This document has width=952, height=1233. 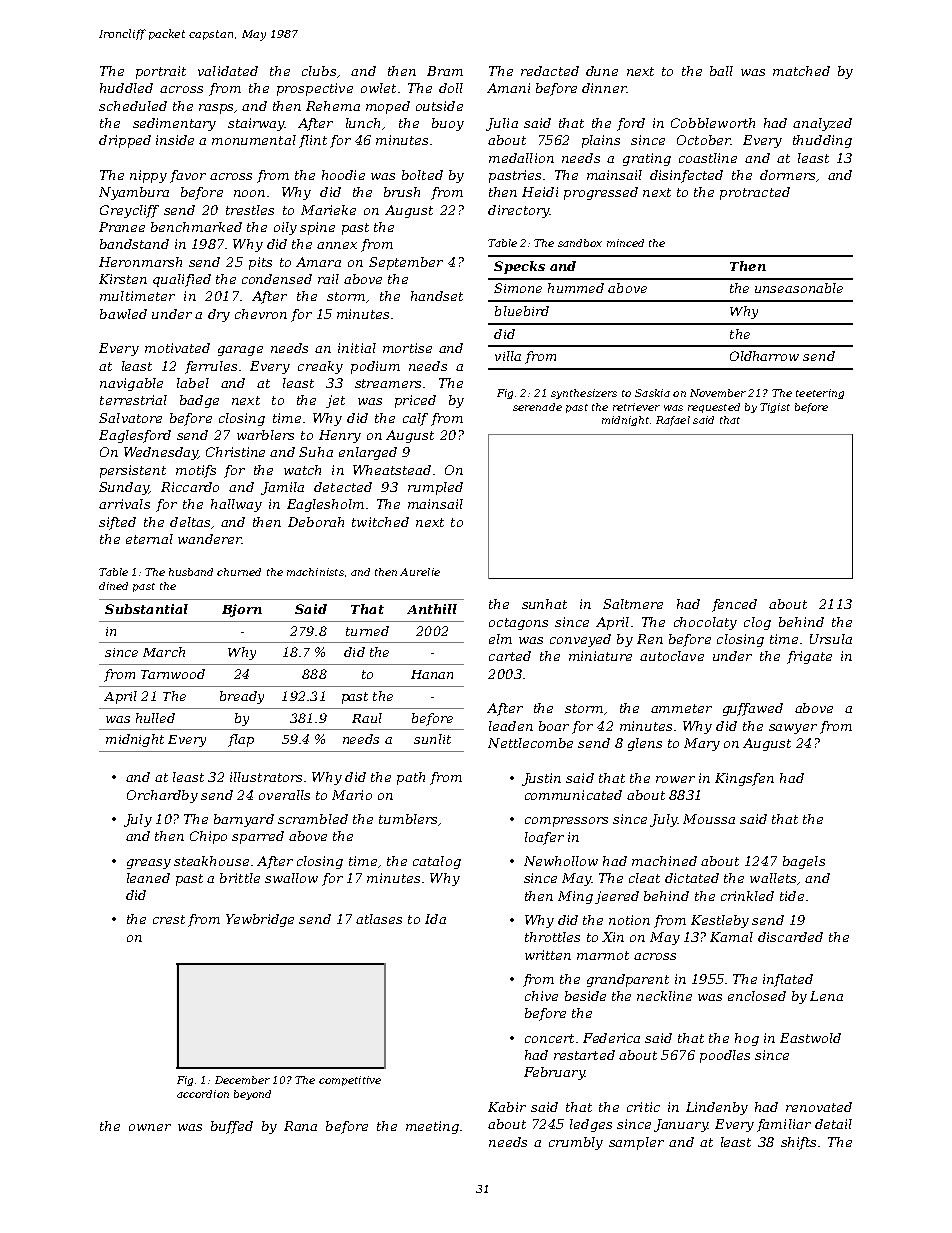 I want to click on portrait, so click(x=161, y=72).
